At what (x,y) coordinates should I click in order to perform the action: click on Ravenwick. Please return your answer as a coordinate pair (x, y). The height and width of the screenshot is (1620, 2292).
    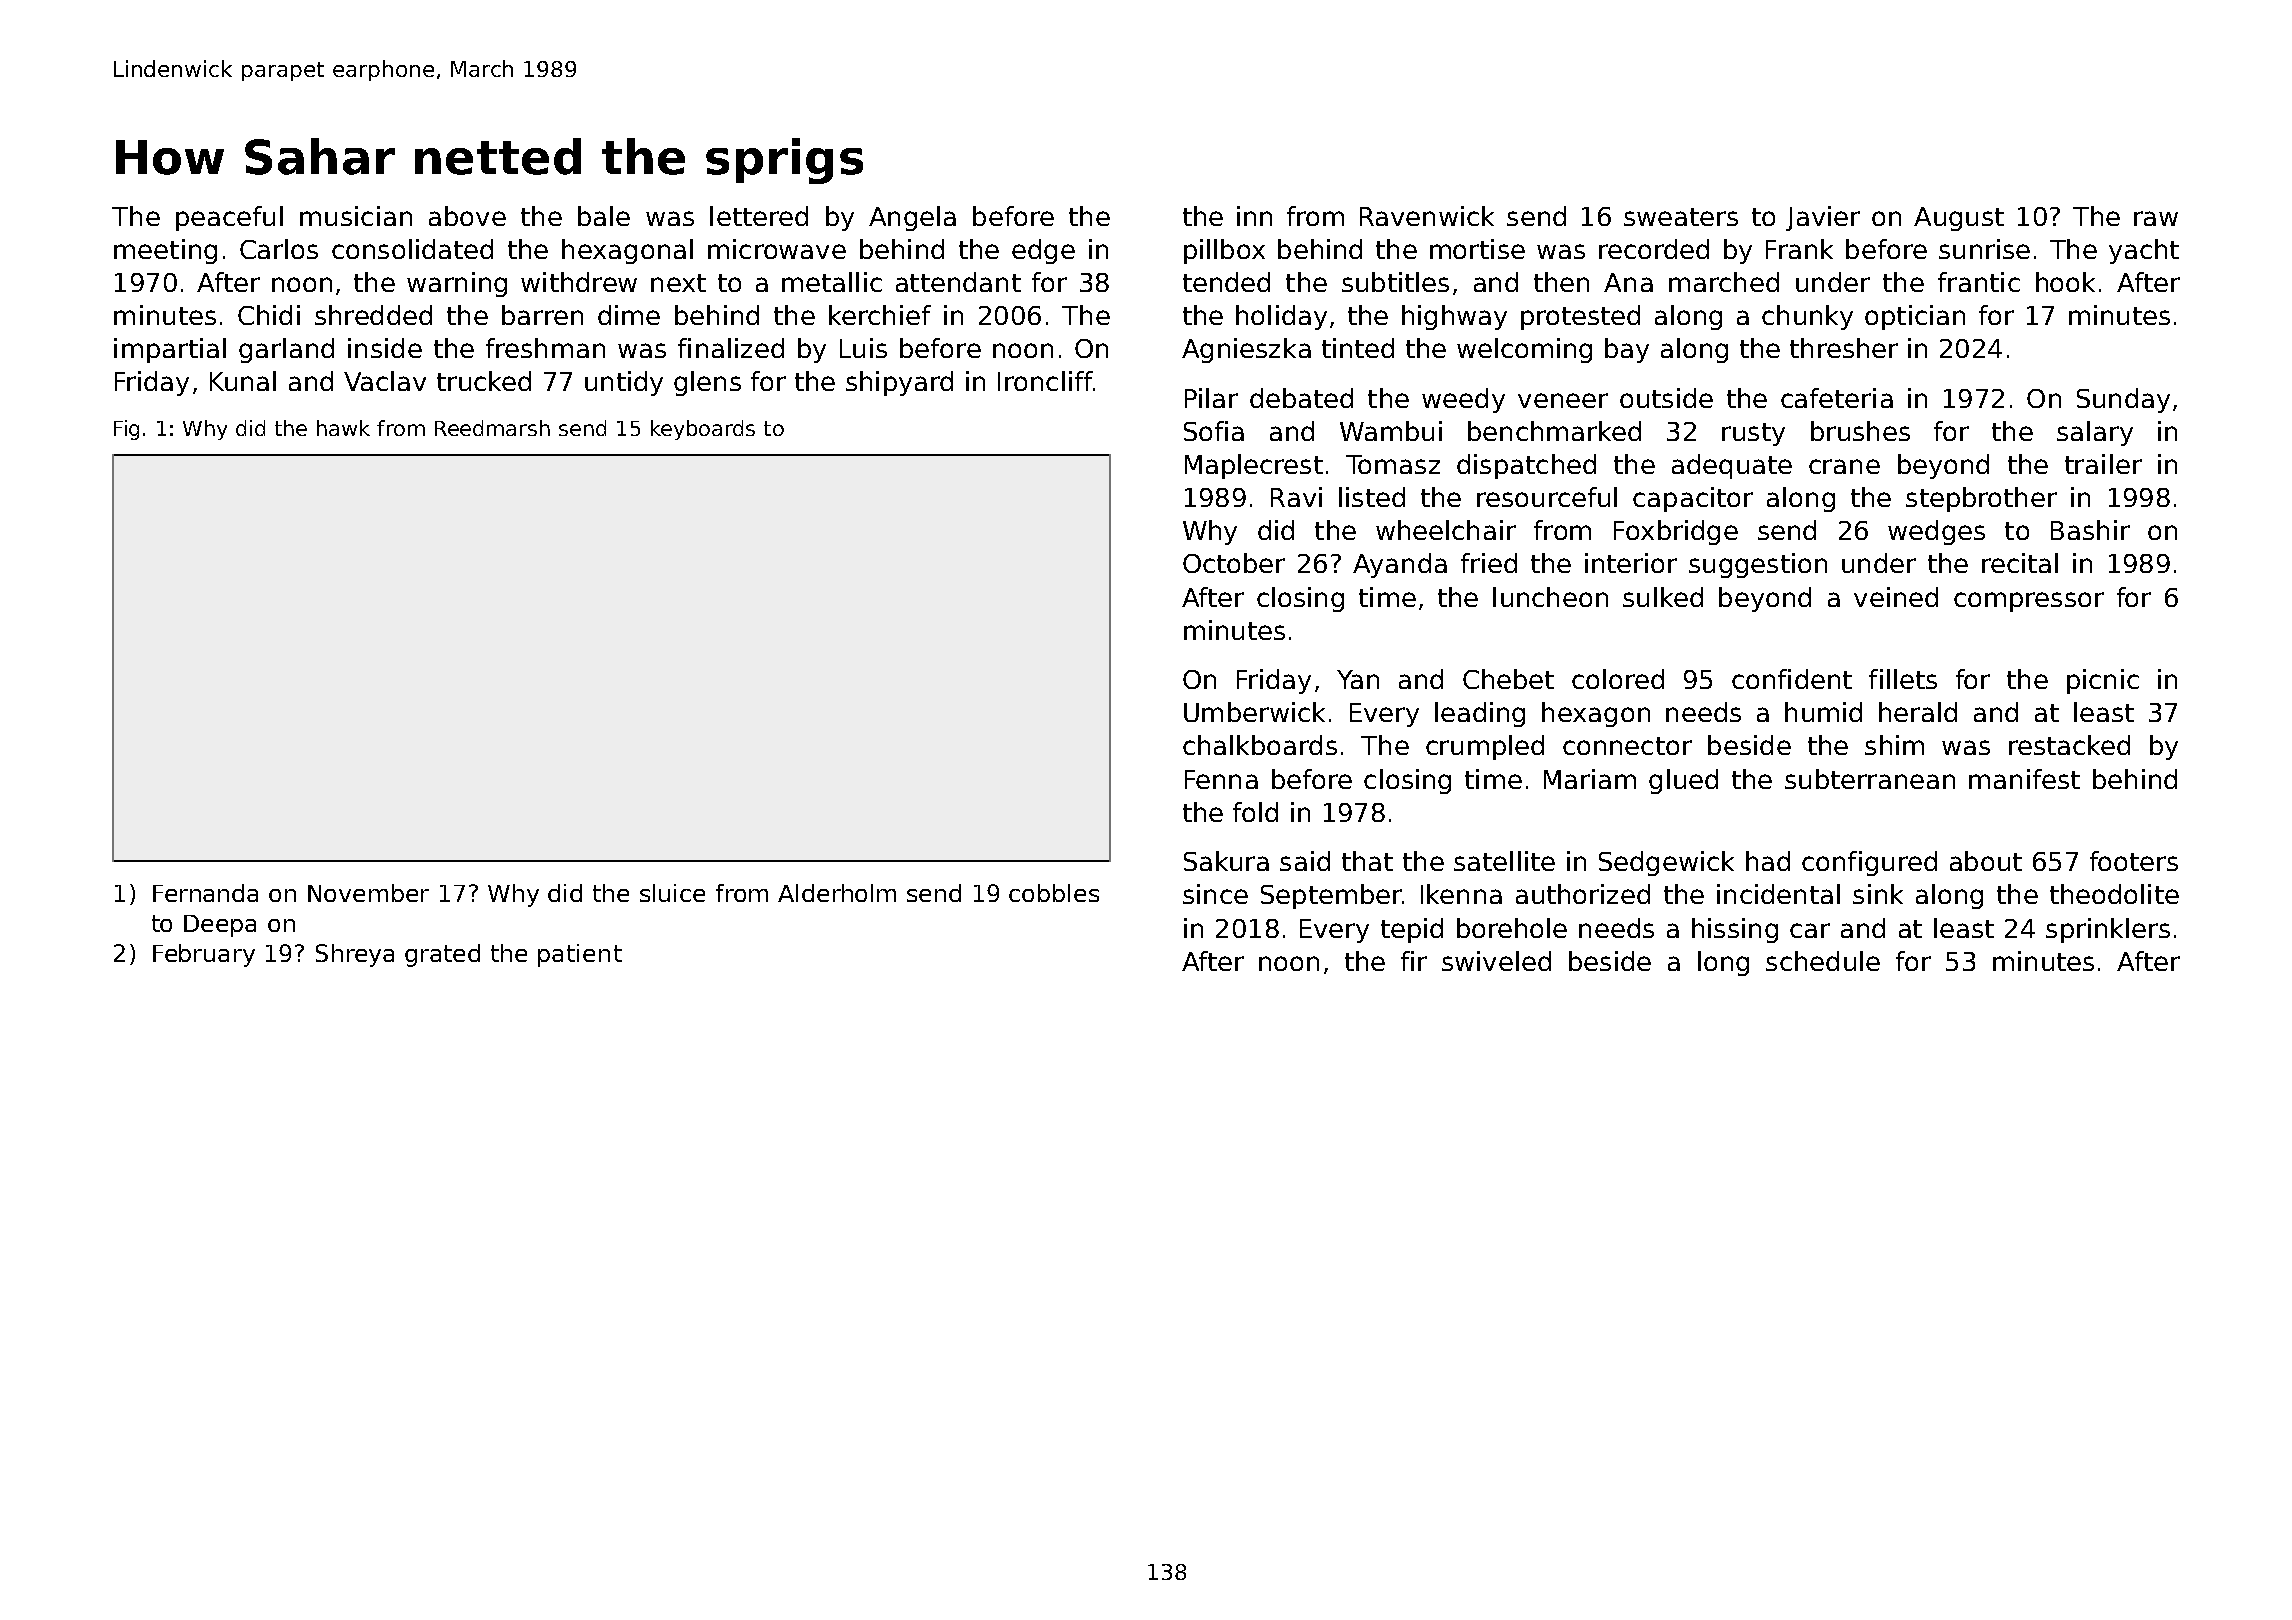
    Looking at the image, I should click on (1427, 216).
